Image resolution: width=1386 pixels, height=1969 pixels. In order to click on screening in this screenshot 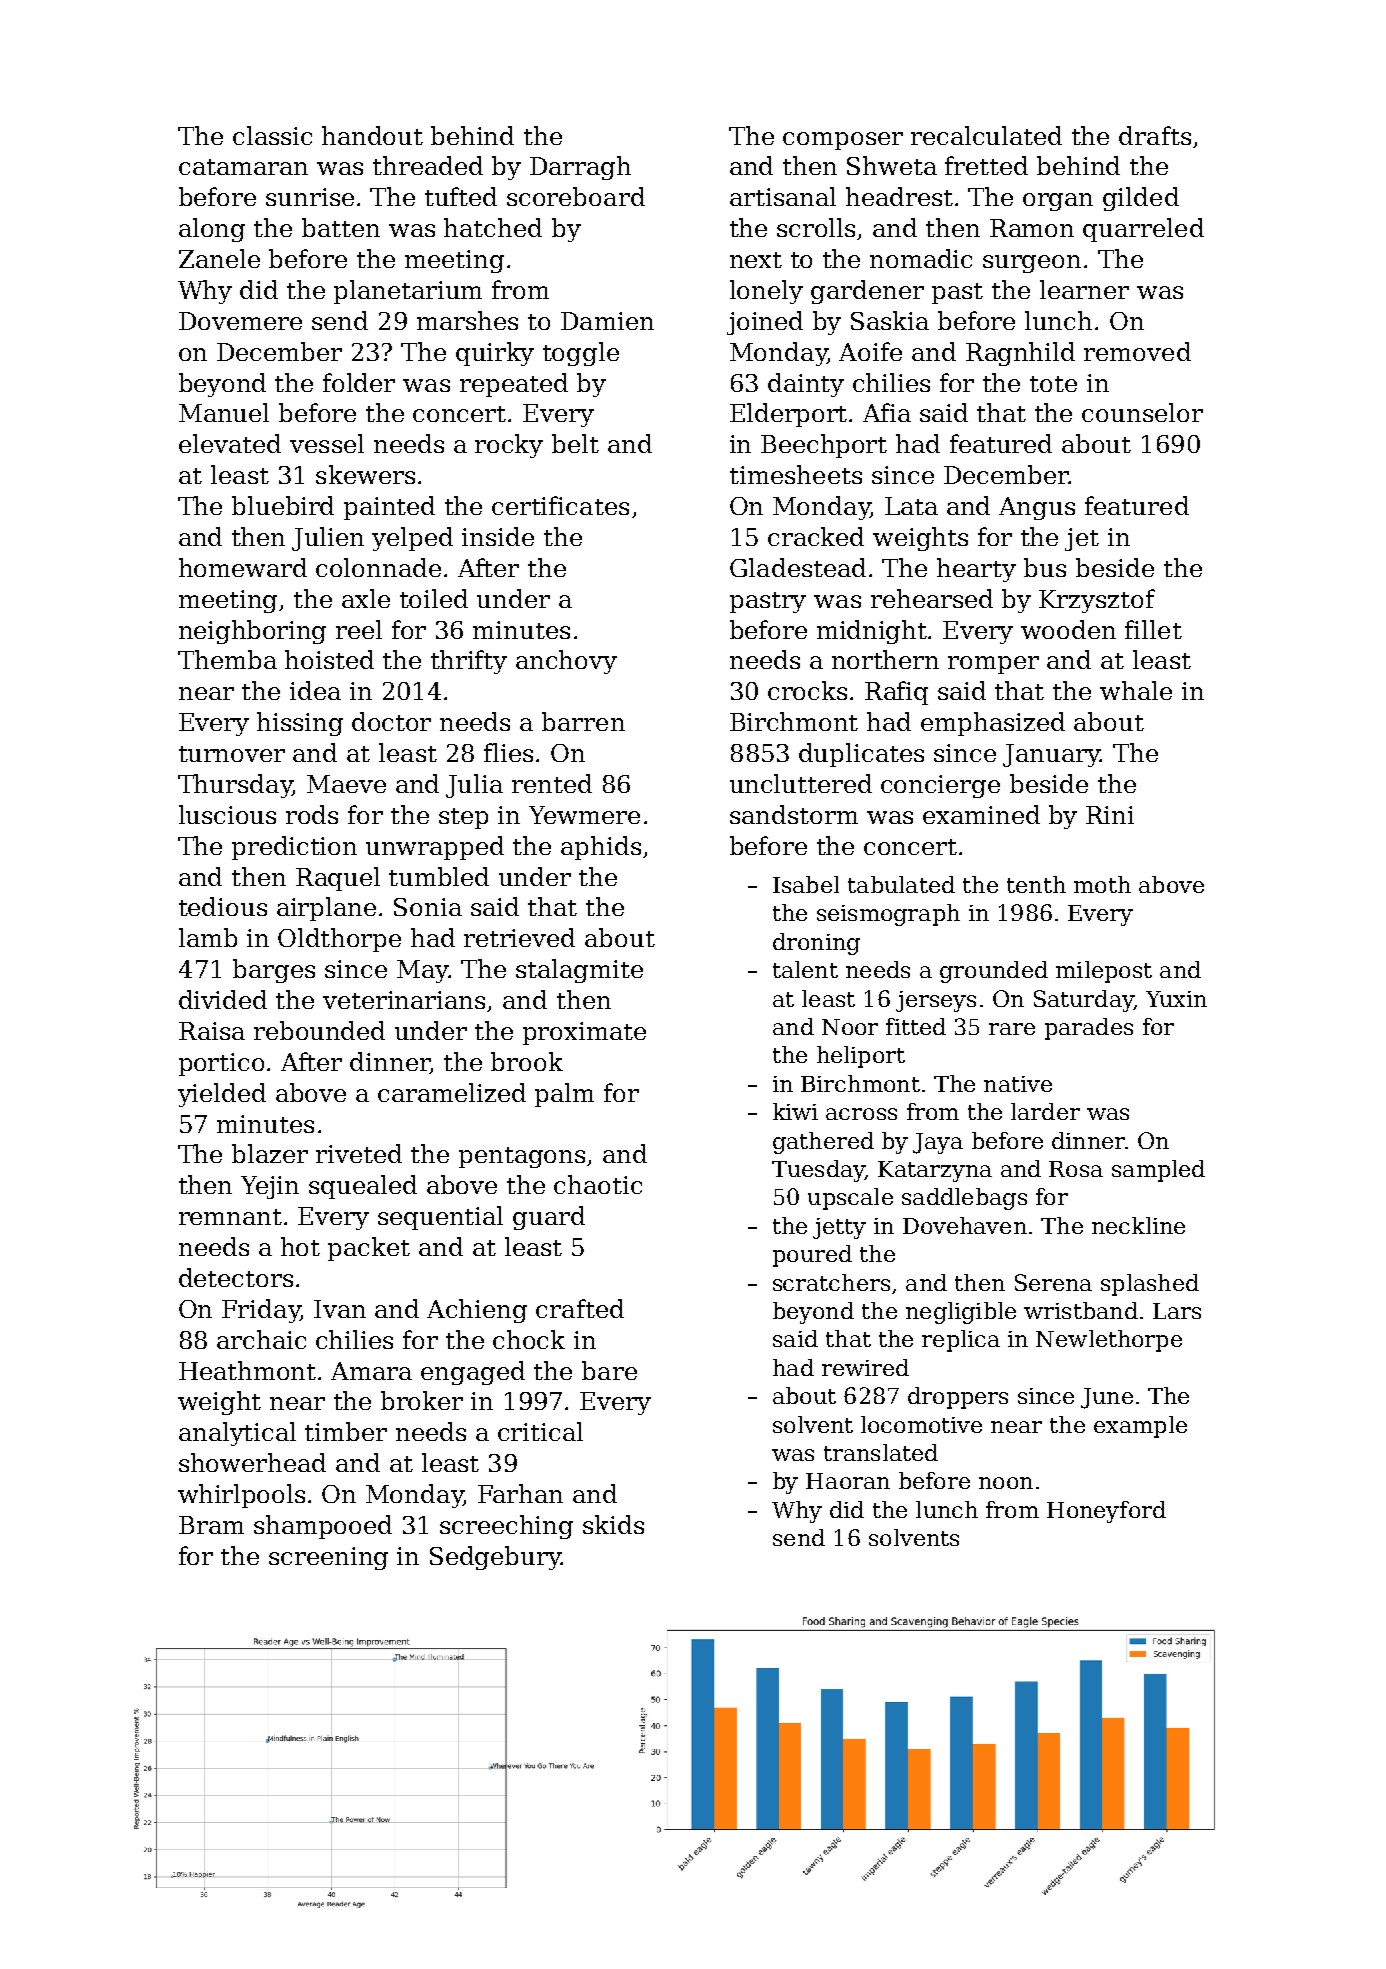, I will do `click(328, 1558)`.
